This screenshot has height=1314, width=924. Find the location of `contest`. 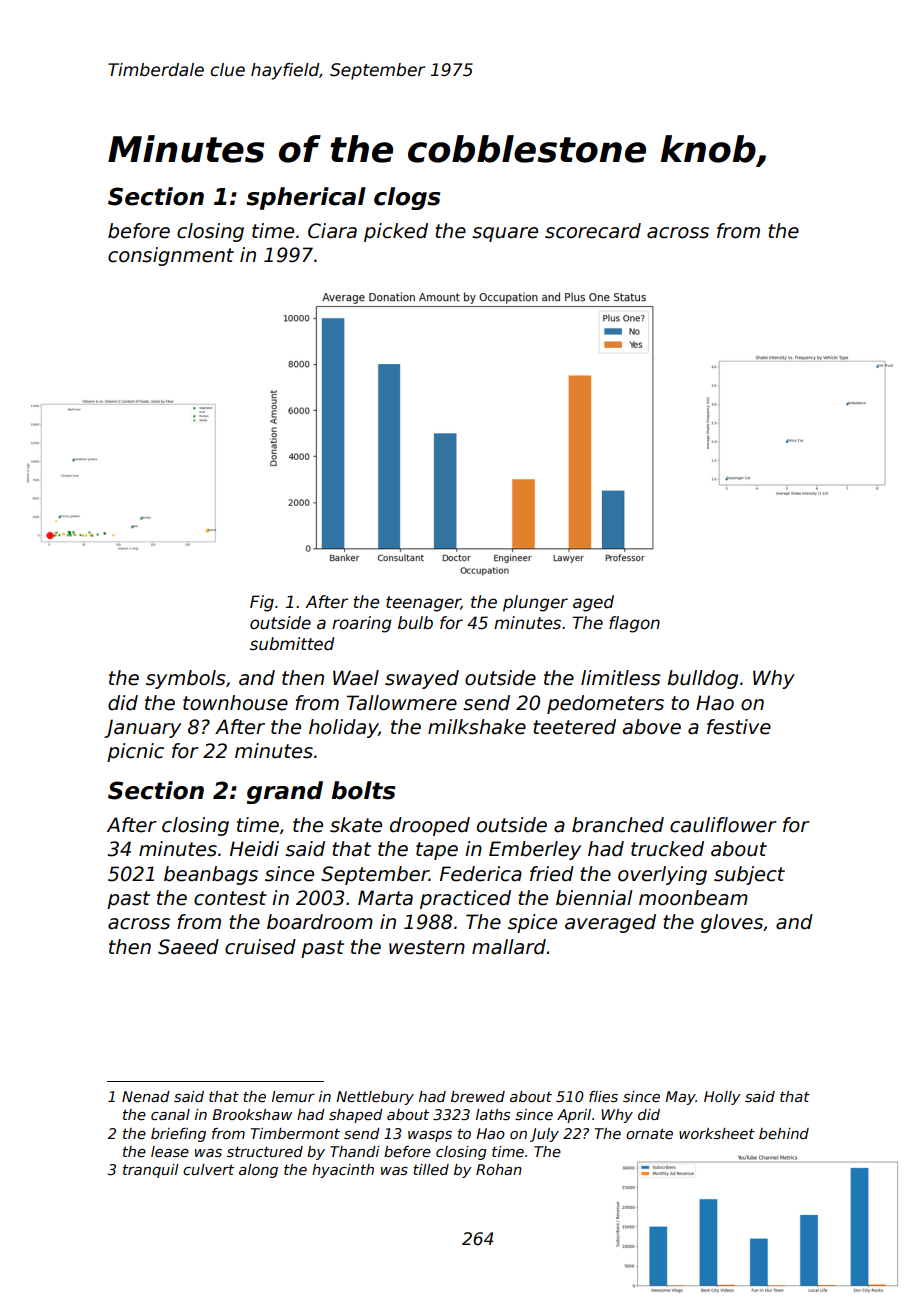

contest is located at coordinates (230, 898).
